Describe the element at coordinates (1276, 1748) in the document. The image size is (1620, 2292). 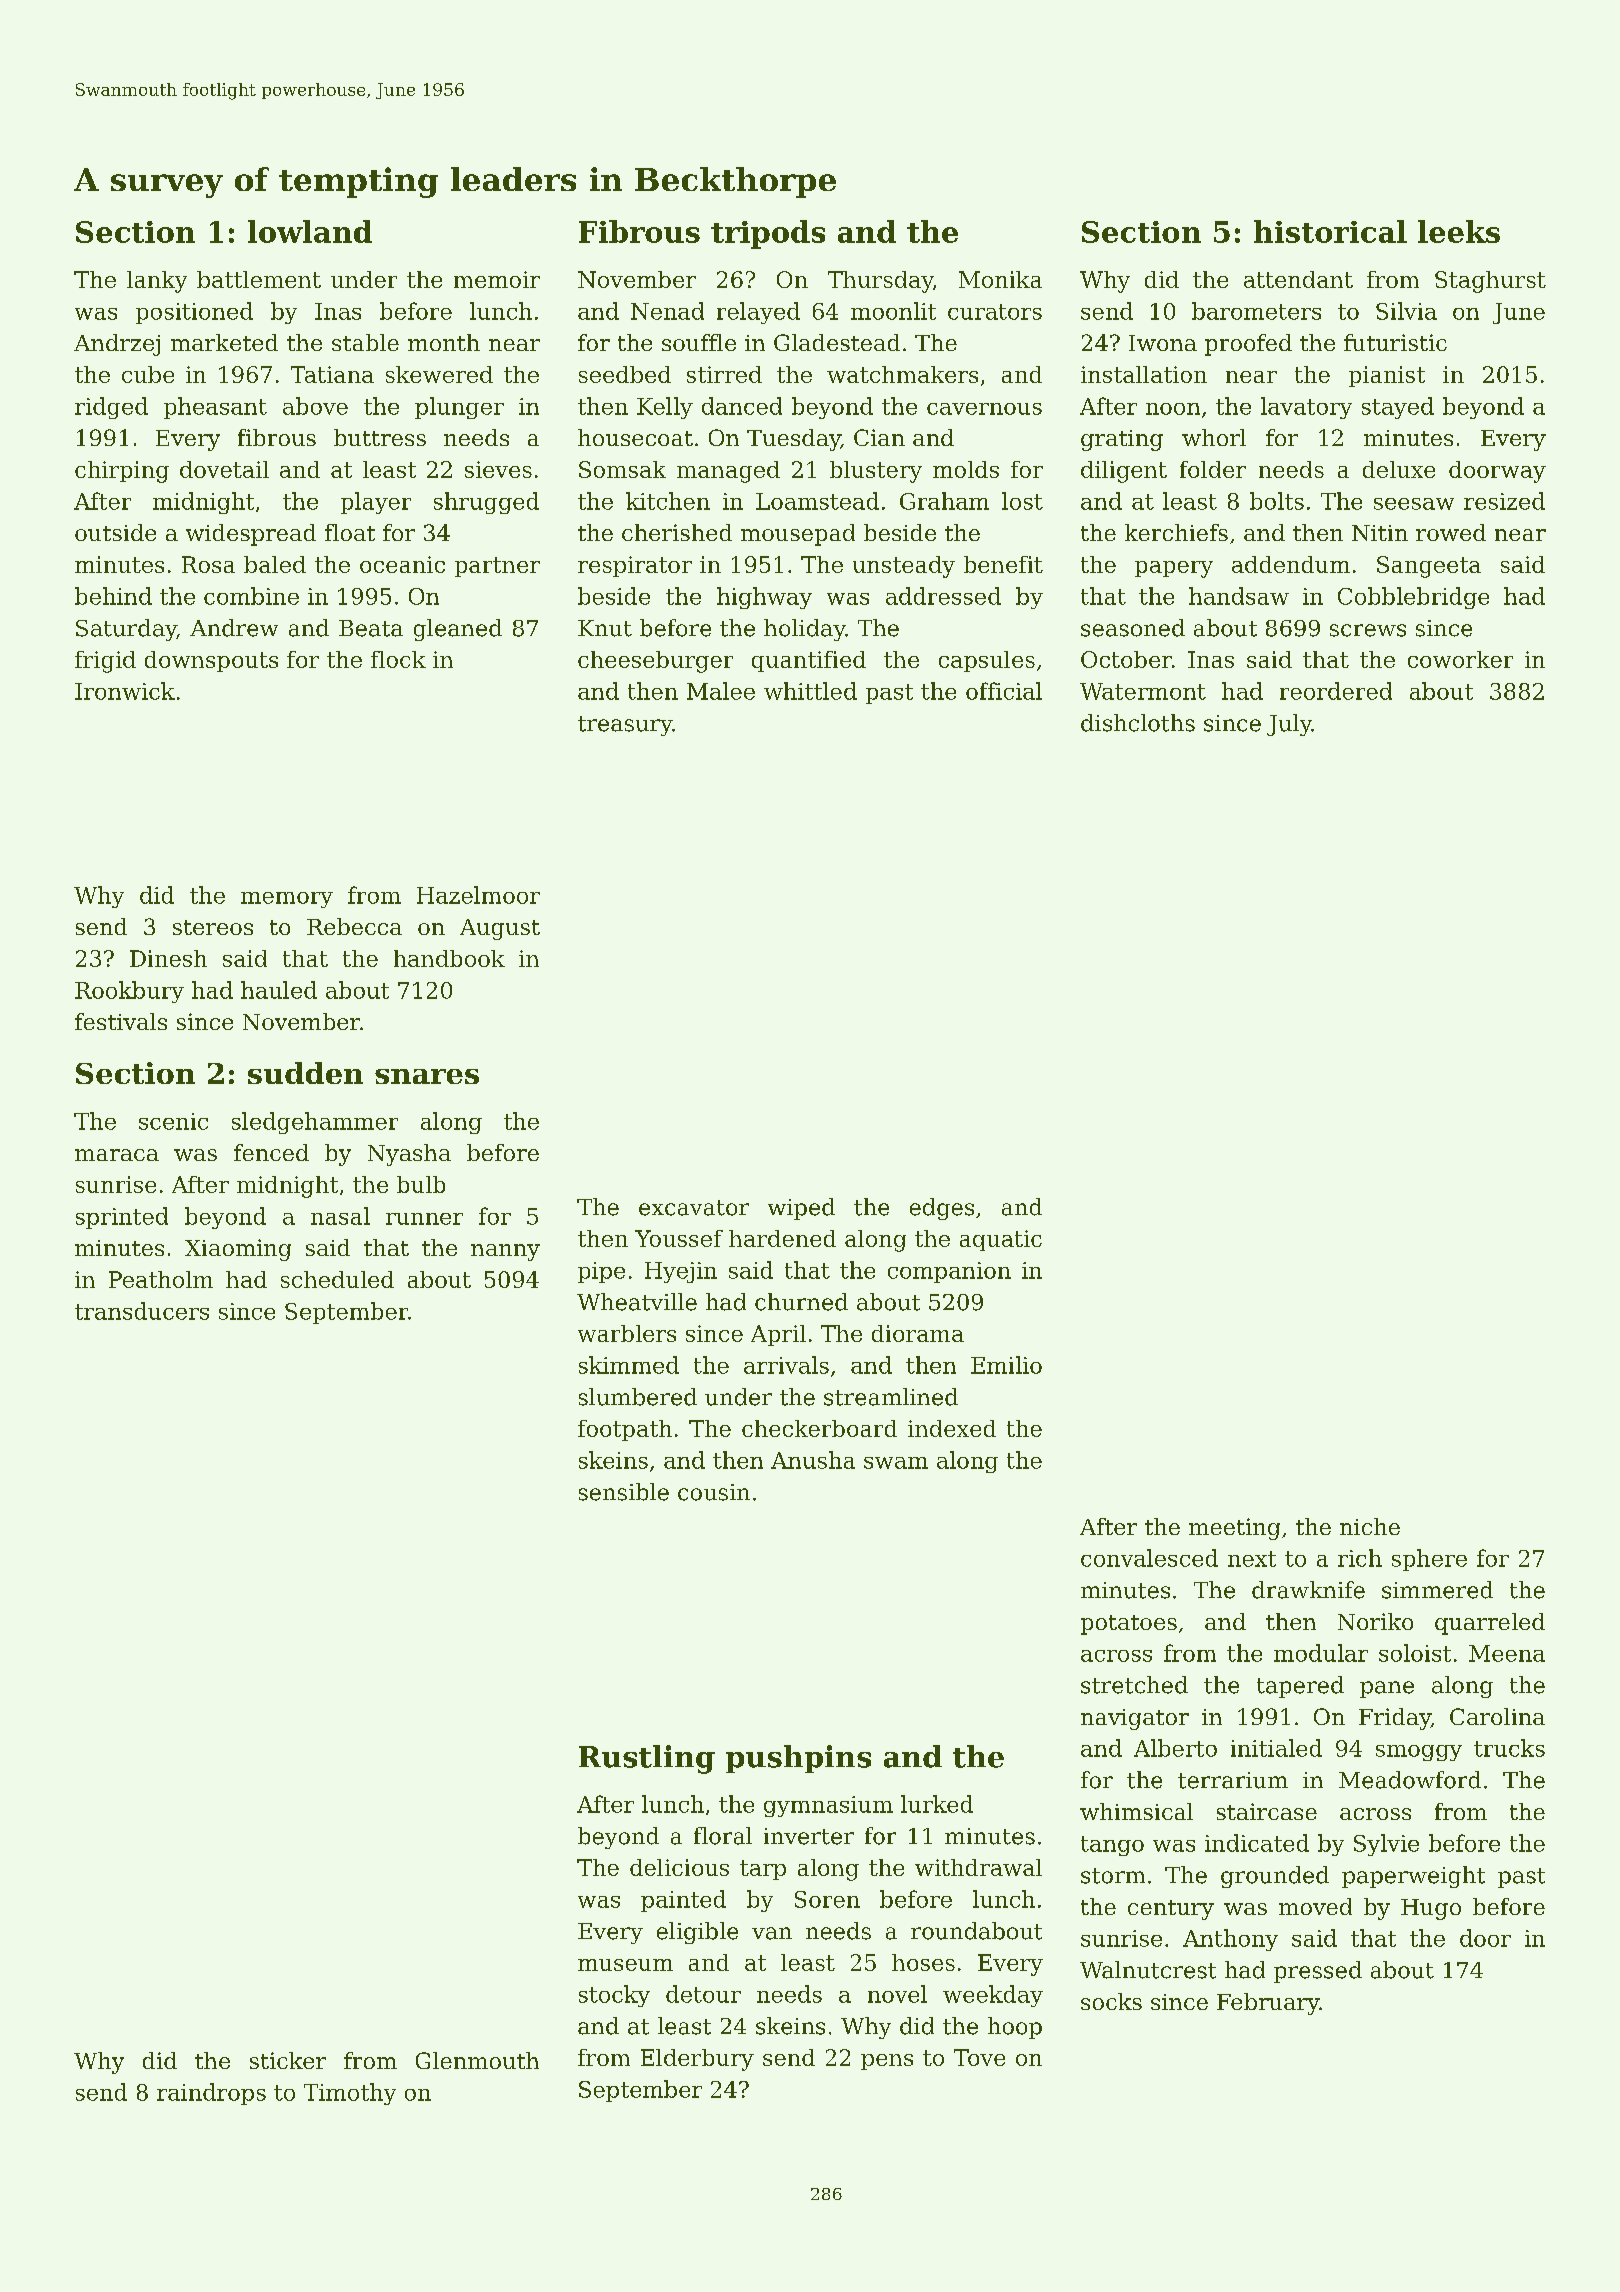
I see `initialed` at that location.
